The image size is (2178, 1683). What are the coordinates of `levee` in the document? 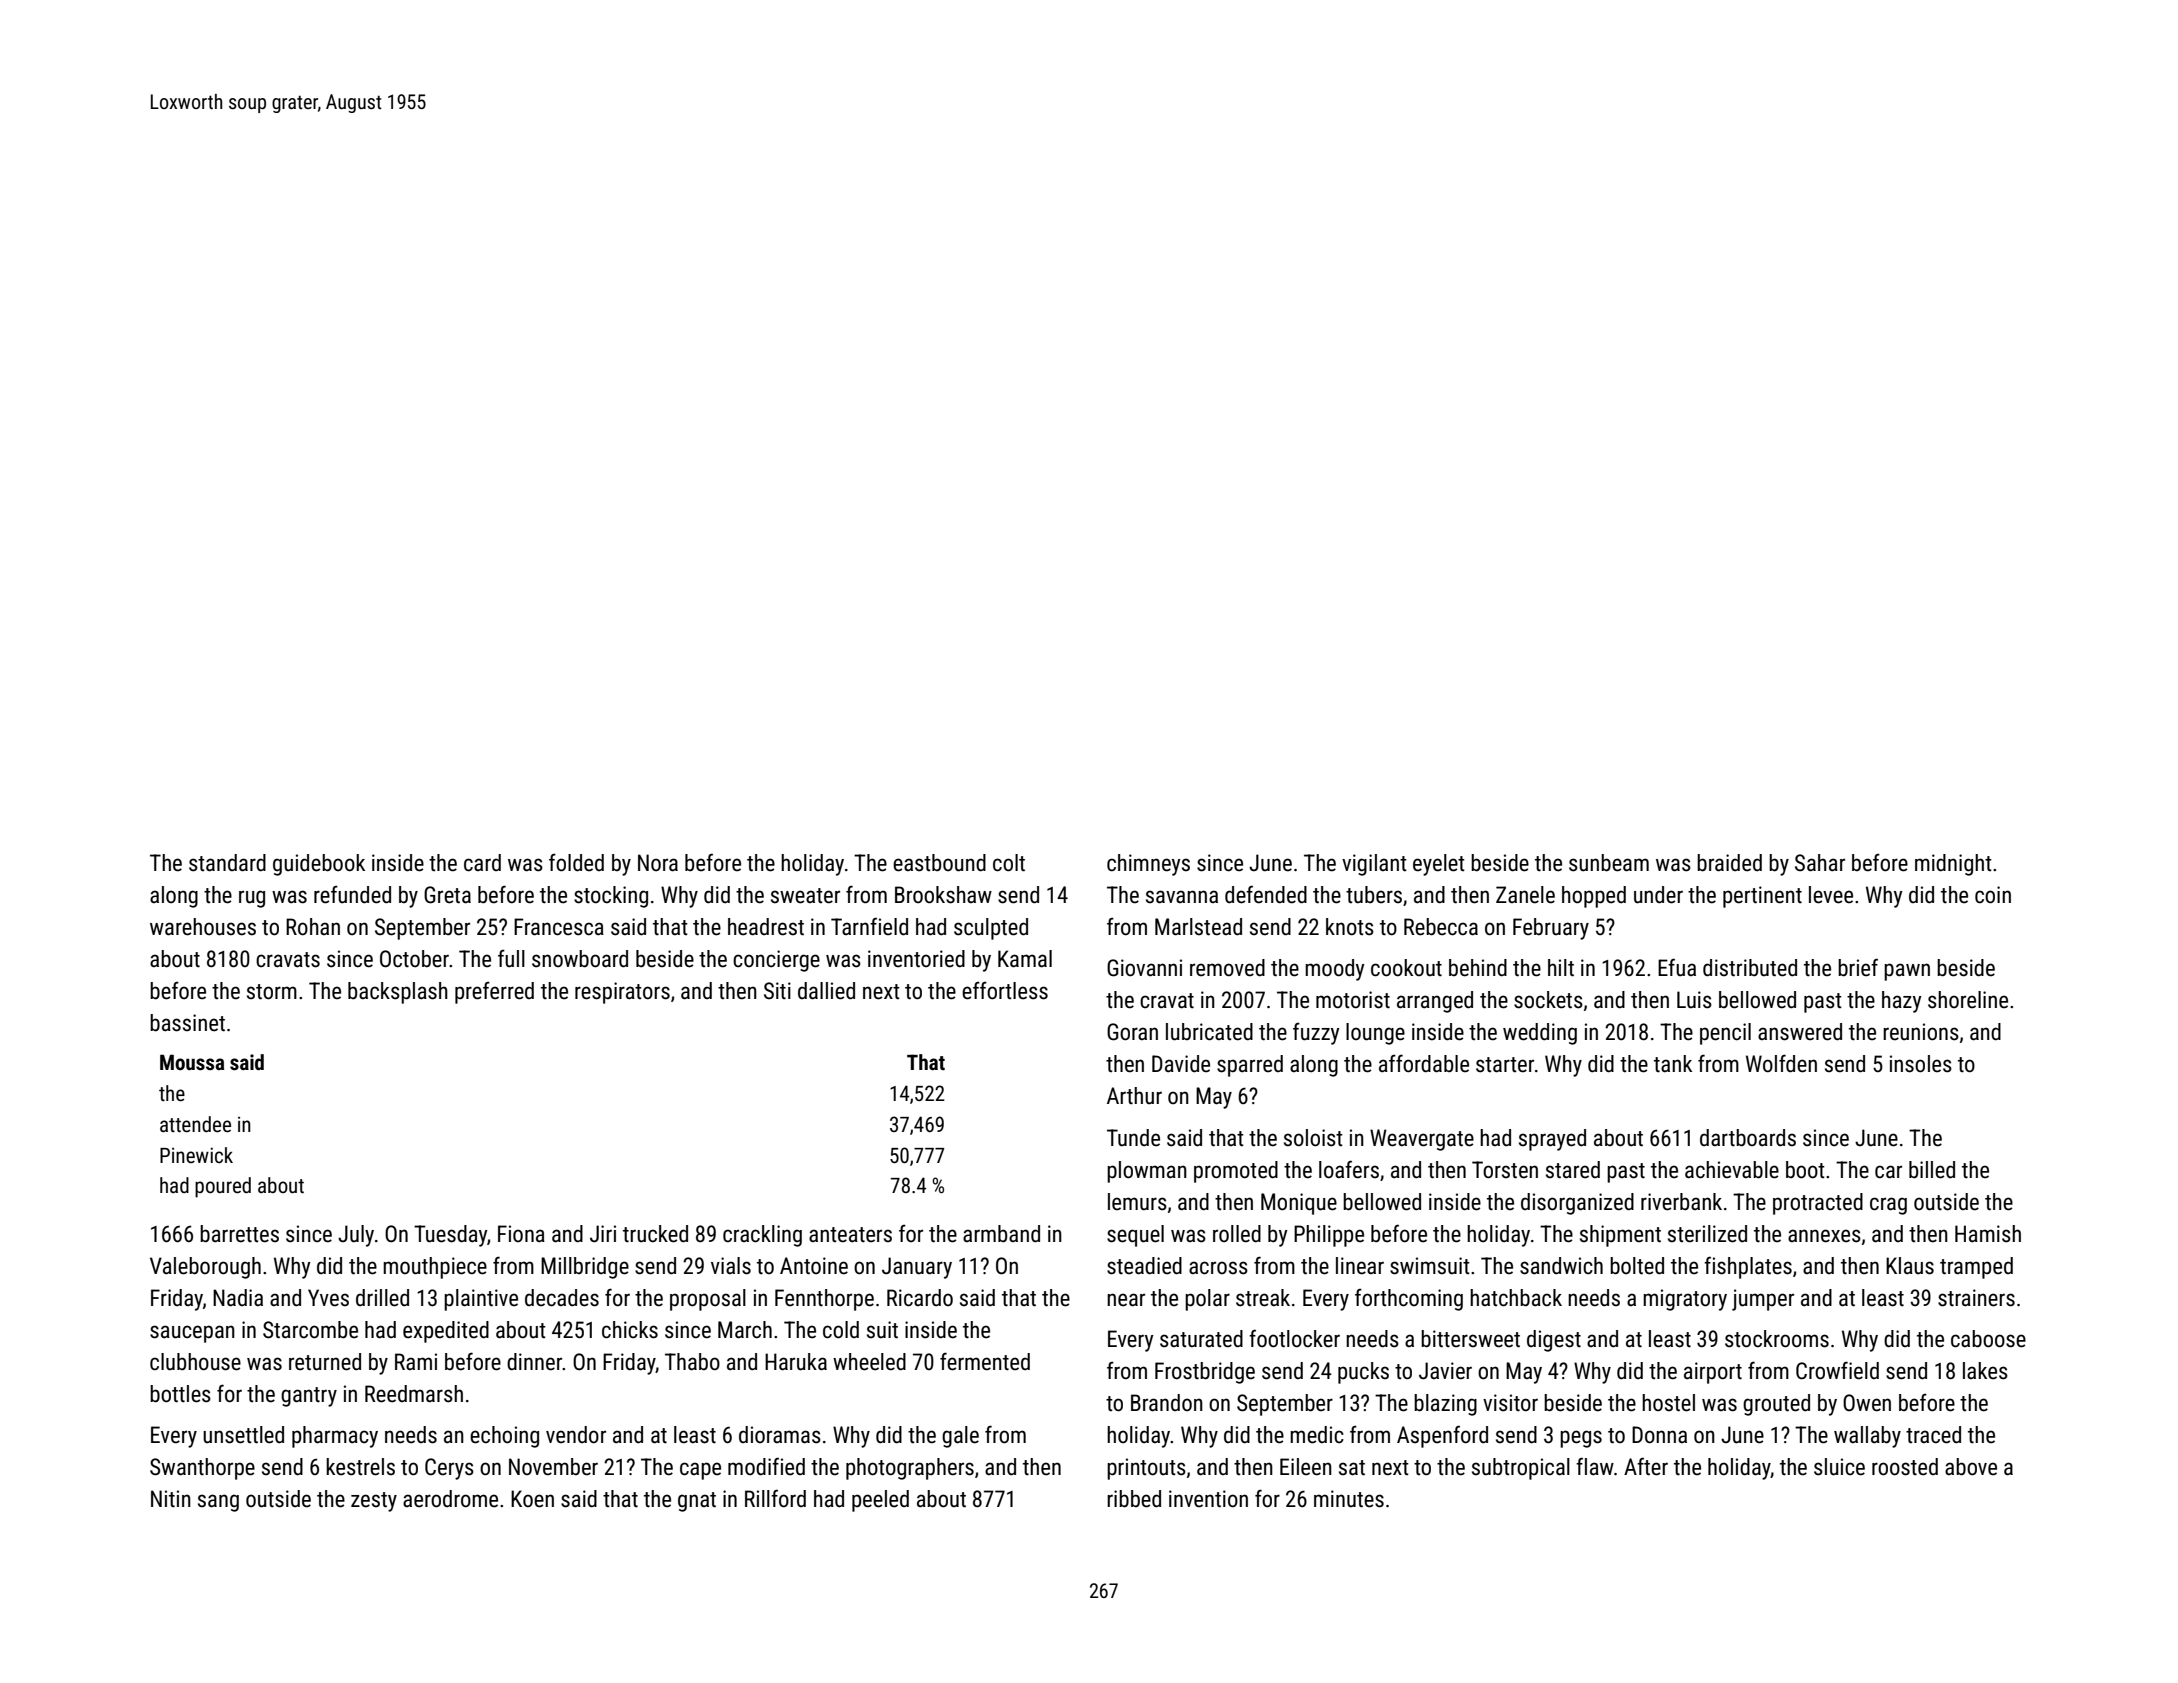 It's located at (1831, 895).
